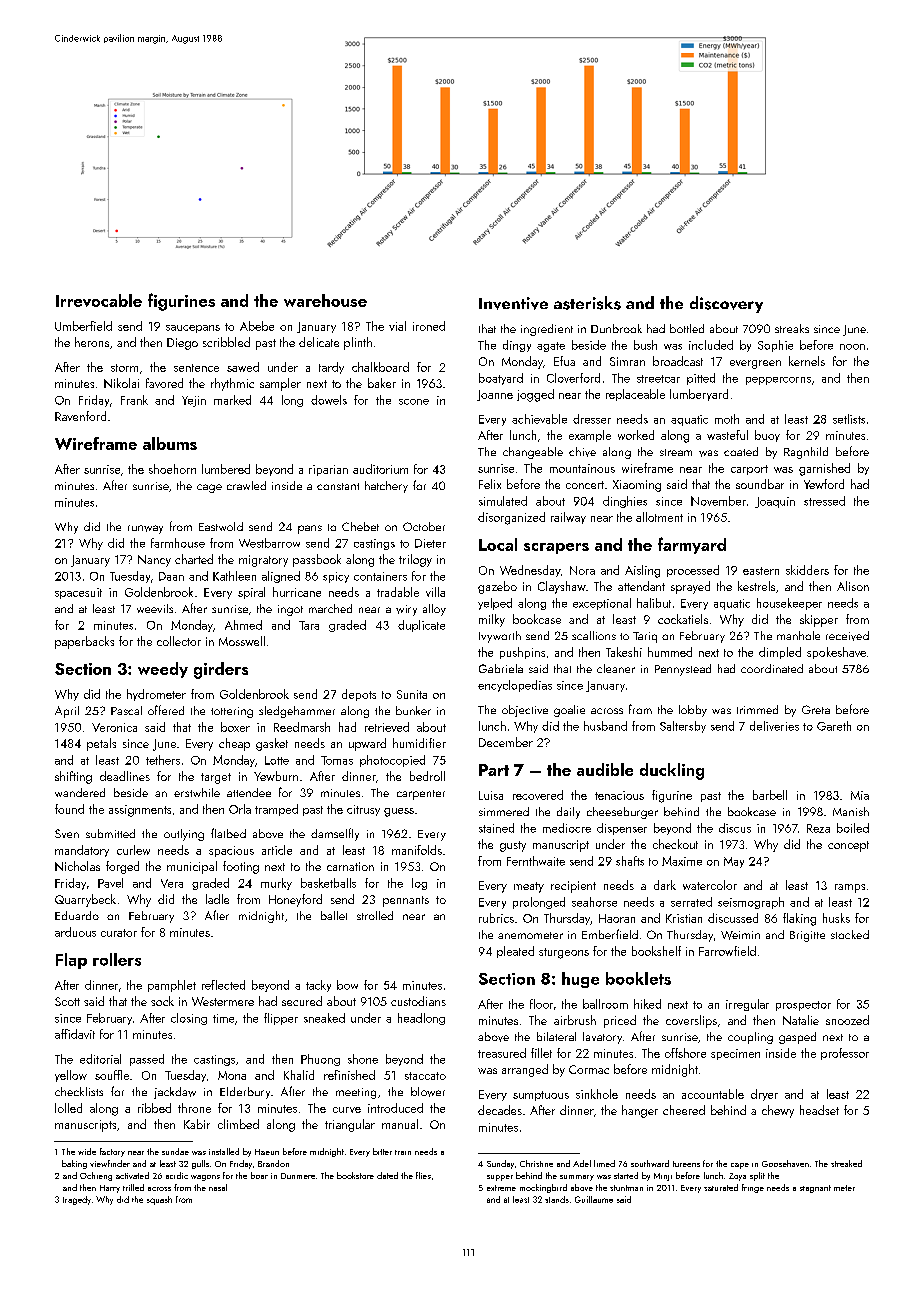 The height and width of the screenshot is (1308, 924). I want to click on discovery, so click(726, 304).
